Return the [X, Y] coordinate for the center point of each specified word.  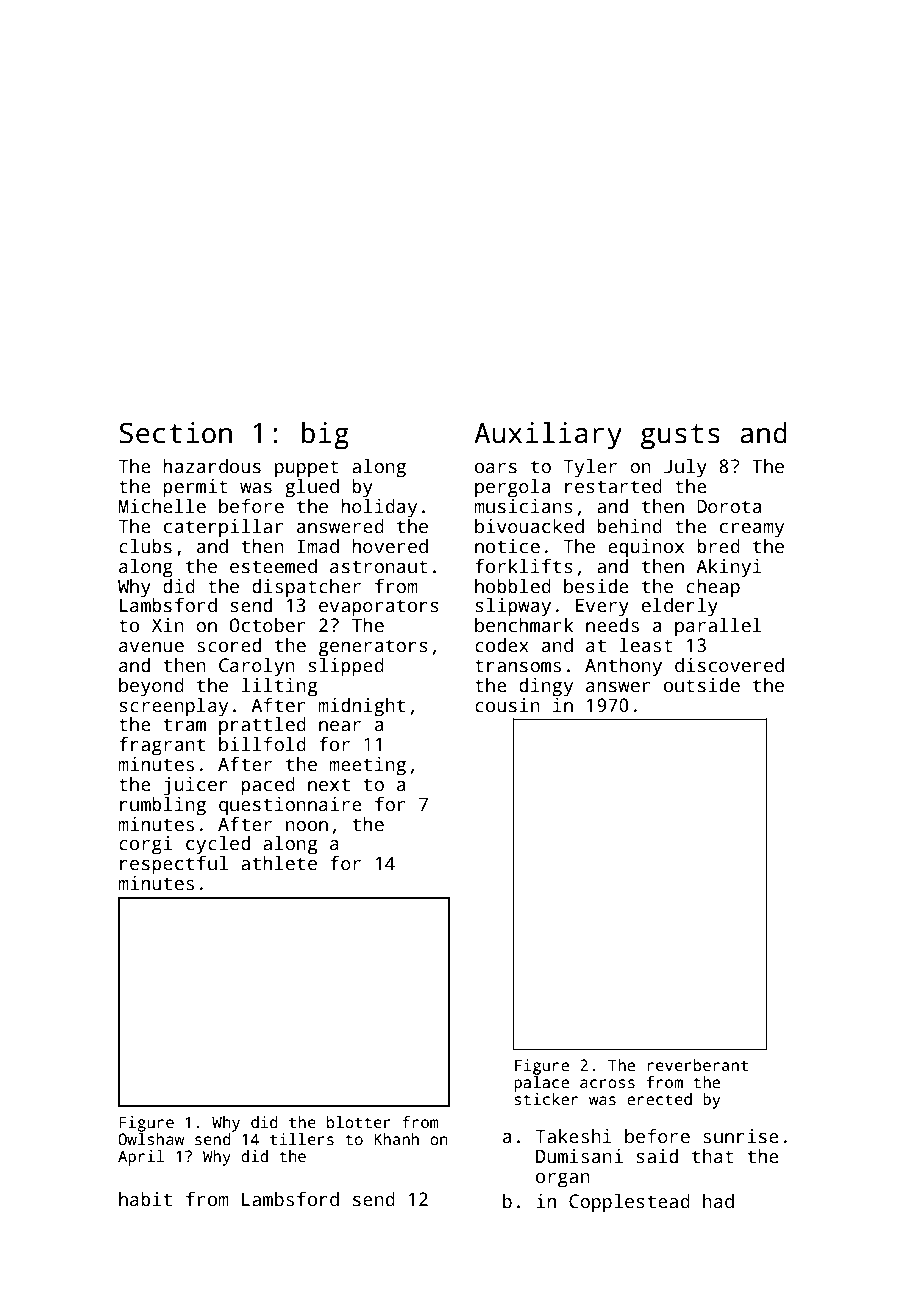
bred [718, 546]
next [329, 785]
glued [312, 488]
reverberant [697, 1065]
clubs [145, 546]
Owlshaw [151, 1139]
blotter [359, 1122]
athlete [279, 863]
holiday [379, 508]
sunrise [741, 1136]
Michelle [162, 506]
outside [702, 685]
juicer [195, 786]
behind [629, 526]
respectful [174, 865]
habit [145, 1199]
